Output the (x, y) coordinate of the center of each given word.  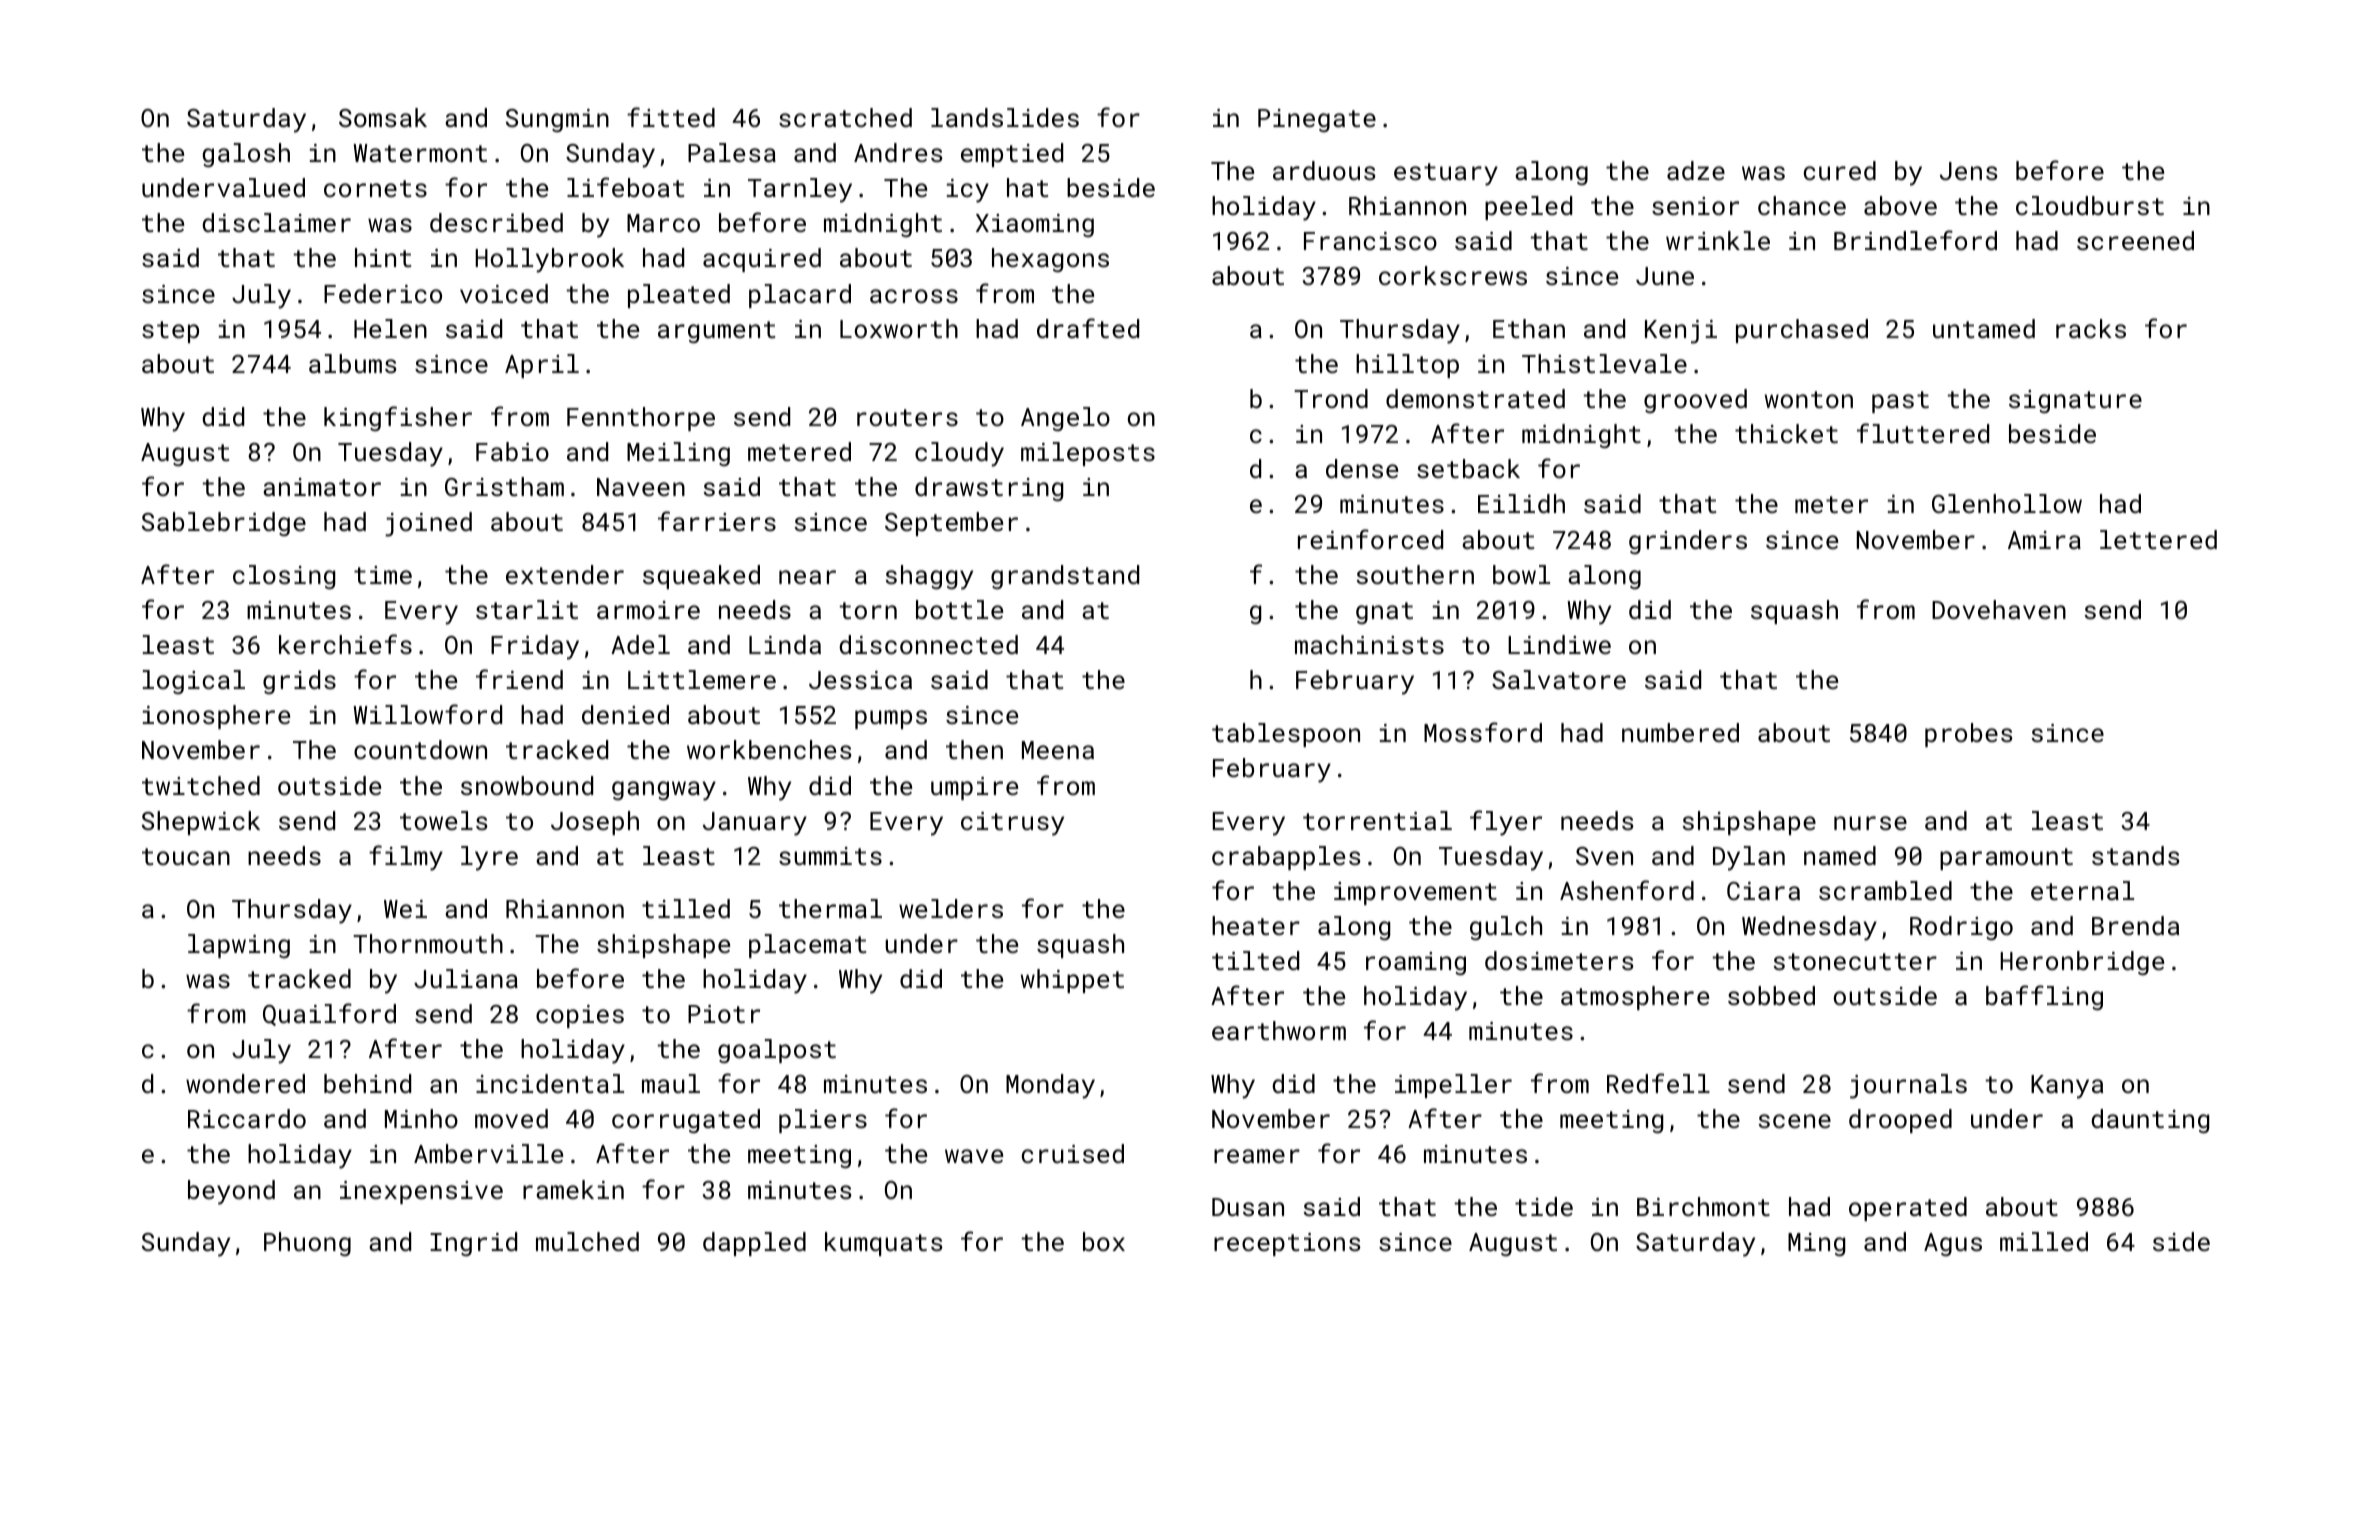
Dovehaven (1999, 609)
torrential (1377, 820)
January (755, 824)
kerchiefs (345, 644)
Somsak (383, 117)
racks (2091, 328)
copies (580, 1016)
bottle (959, 609)
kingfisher (398, 418)
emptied (1012, 155)
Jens (1969, 171)
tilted (1255, 960)
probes (1969, 735)
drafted (1088, 328)
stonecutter (1855, 961)
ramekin (573, 1189)
